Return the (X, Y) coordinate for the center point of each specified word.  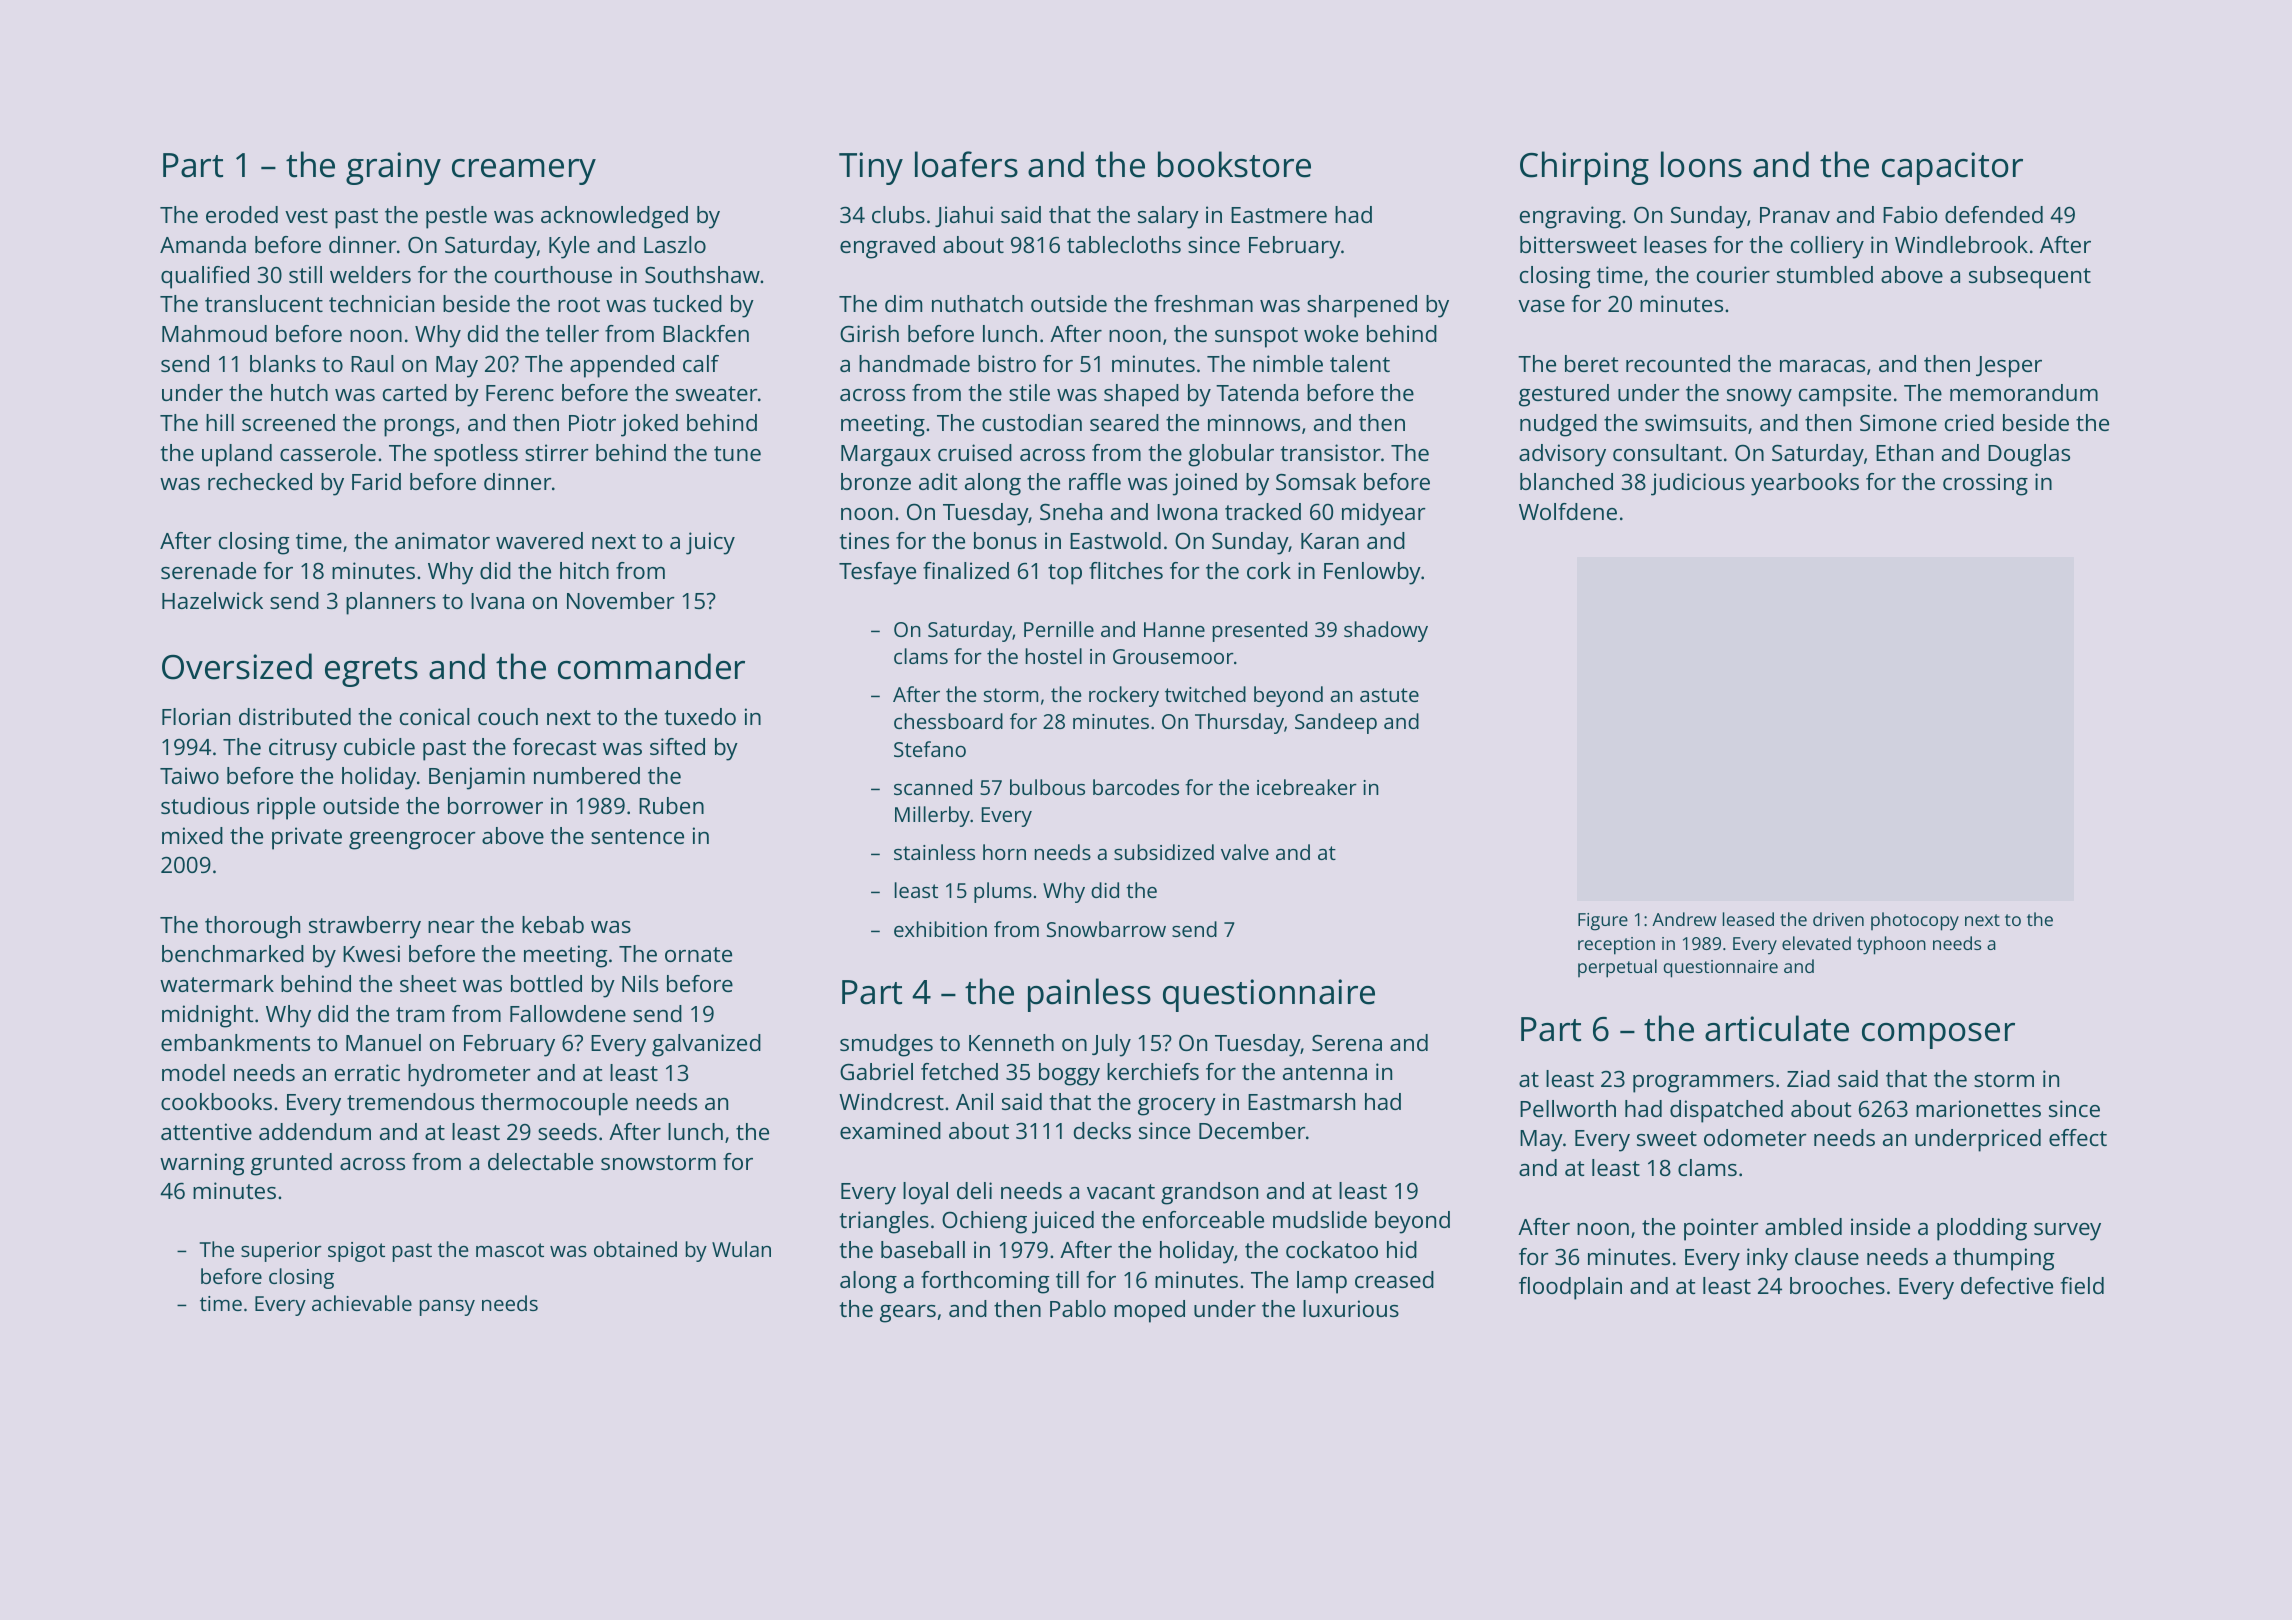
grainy (393, 168)
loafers (966, 164)
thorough (252, 927)
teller (572, 333)
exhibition (940, 929)
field (2082, 1285)
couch (508, 716)
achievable (362, 1303)
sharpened (1362, 306)
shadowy (1386, 631)
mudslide (1320, 1219)
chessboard (948, 721)
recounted (1678, 363)
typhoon (1891, 945)
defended (1994, 214)
